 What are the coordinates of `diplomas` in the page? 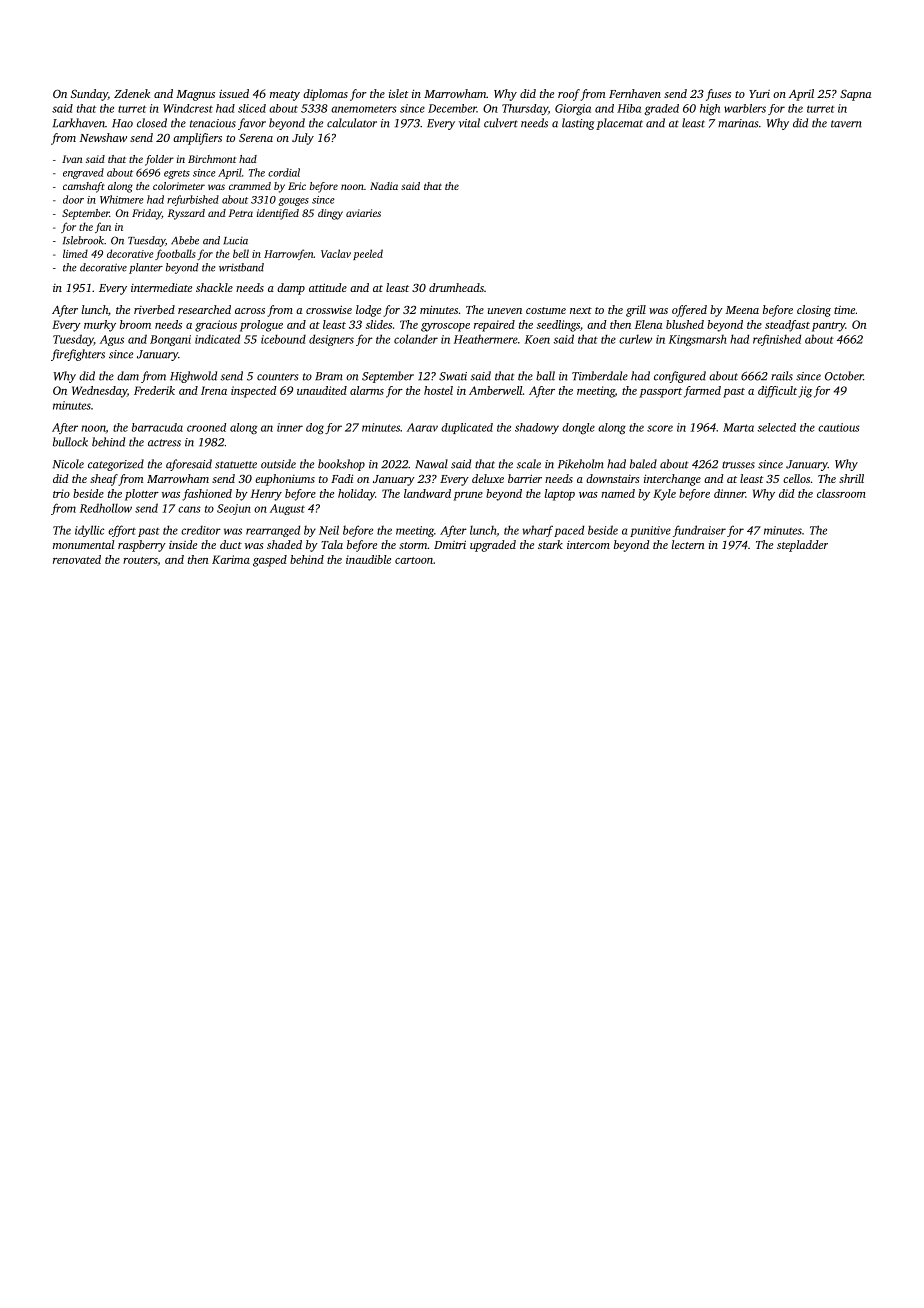 It's located at (325, 95).
